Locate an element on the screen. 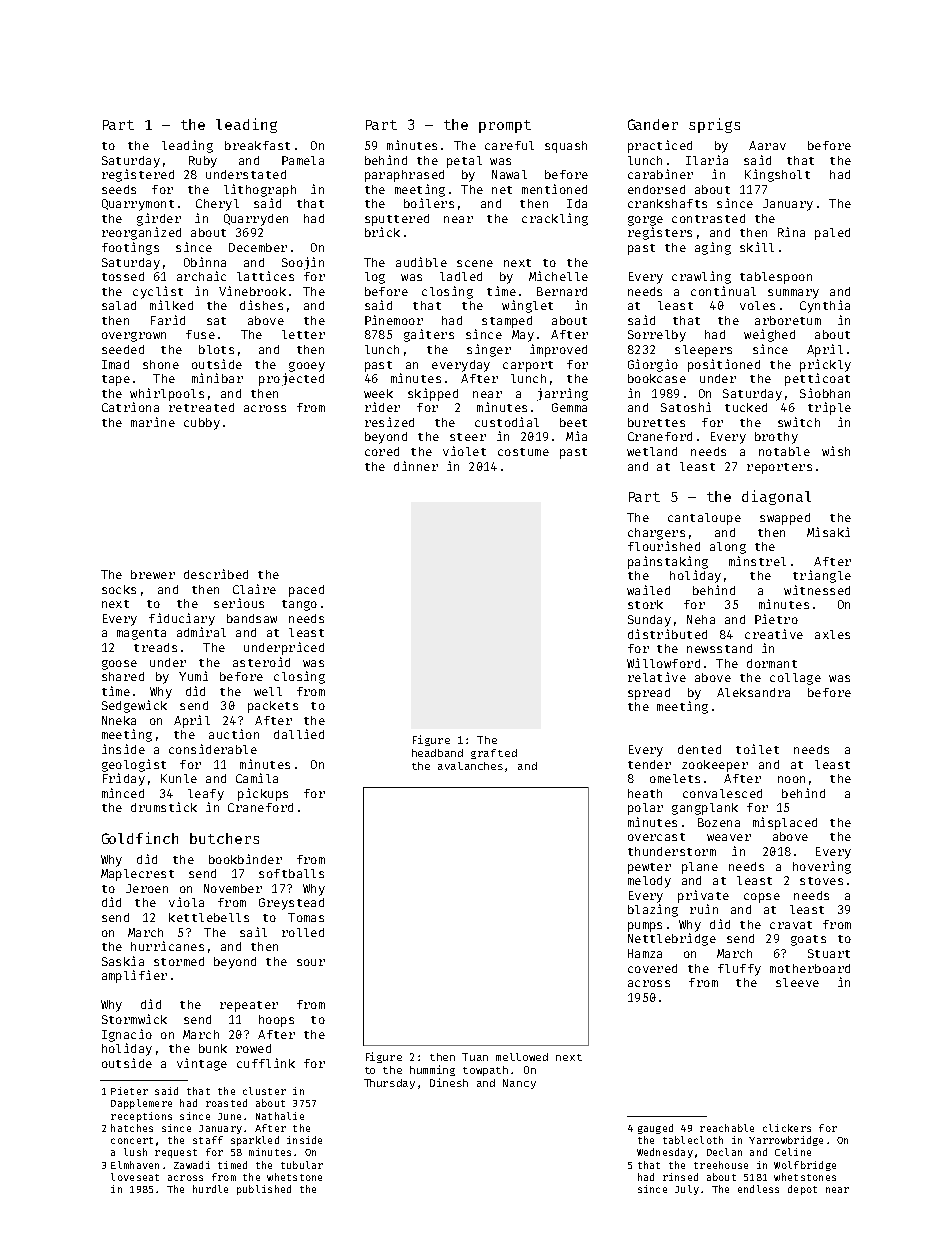  marine is located at coordinates (153, 422).
